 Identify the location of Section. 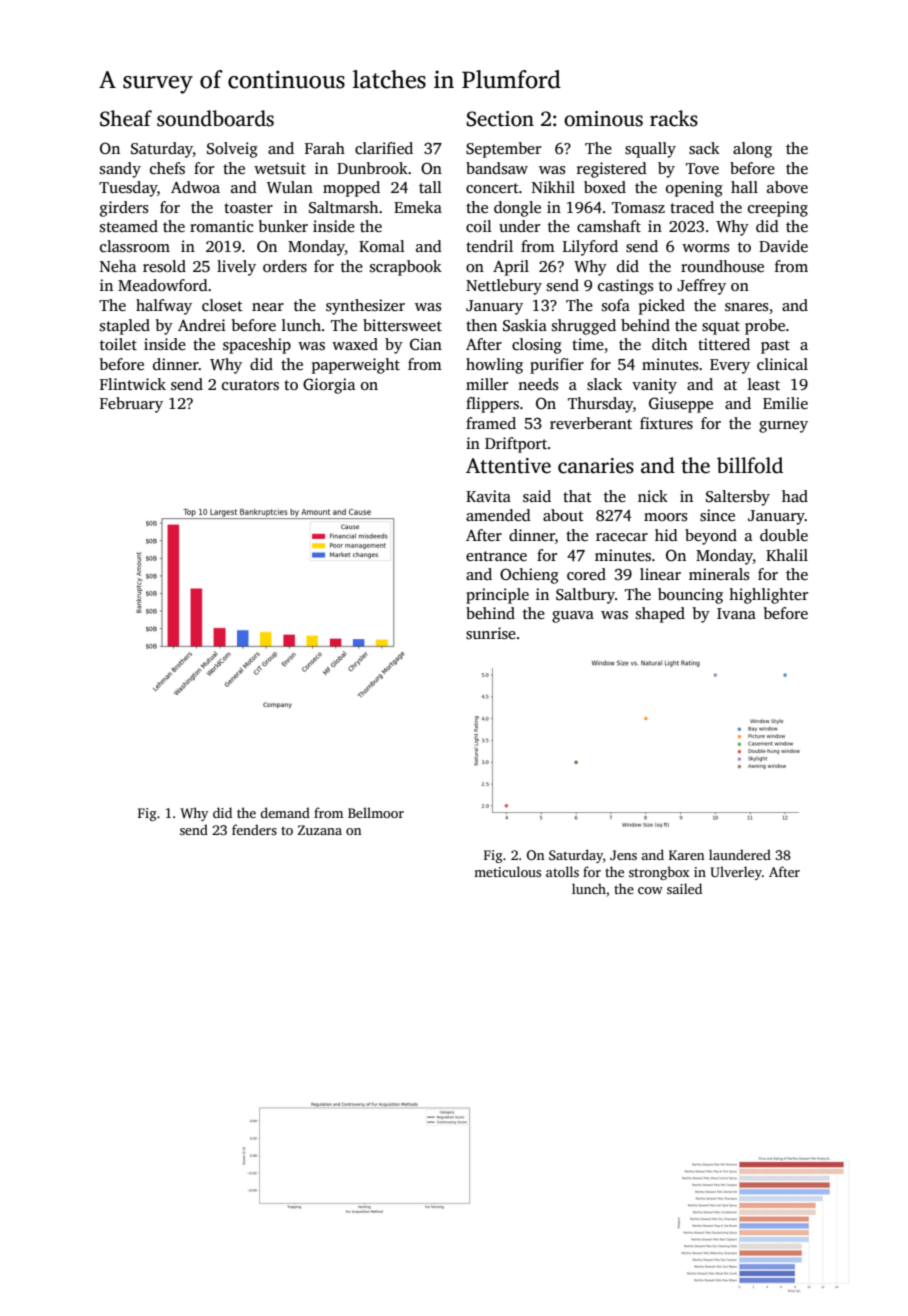
(500, 119).
